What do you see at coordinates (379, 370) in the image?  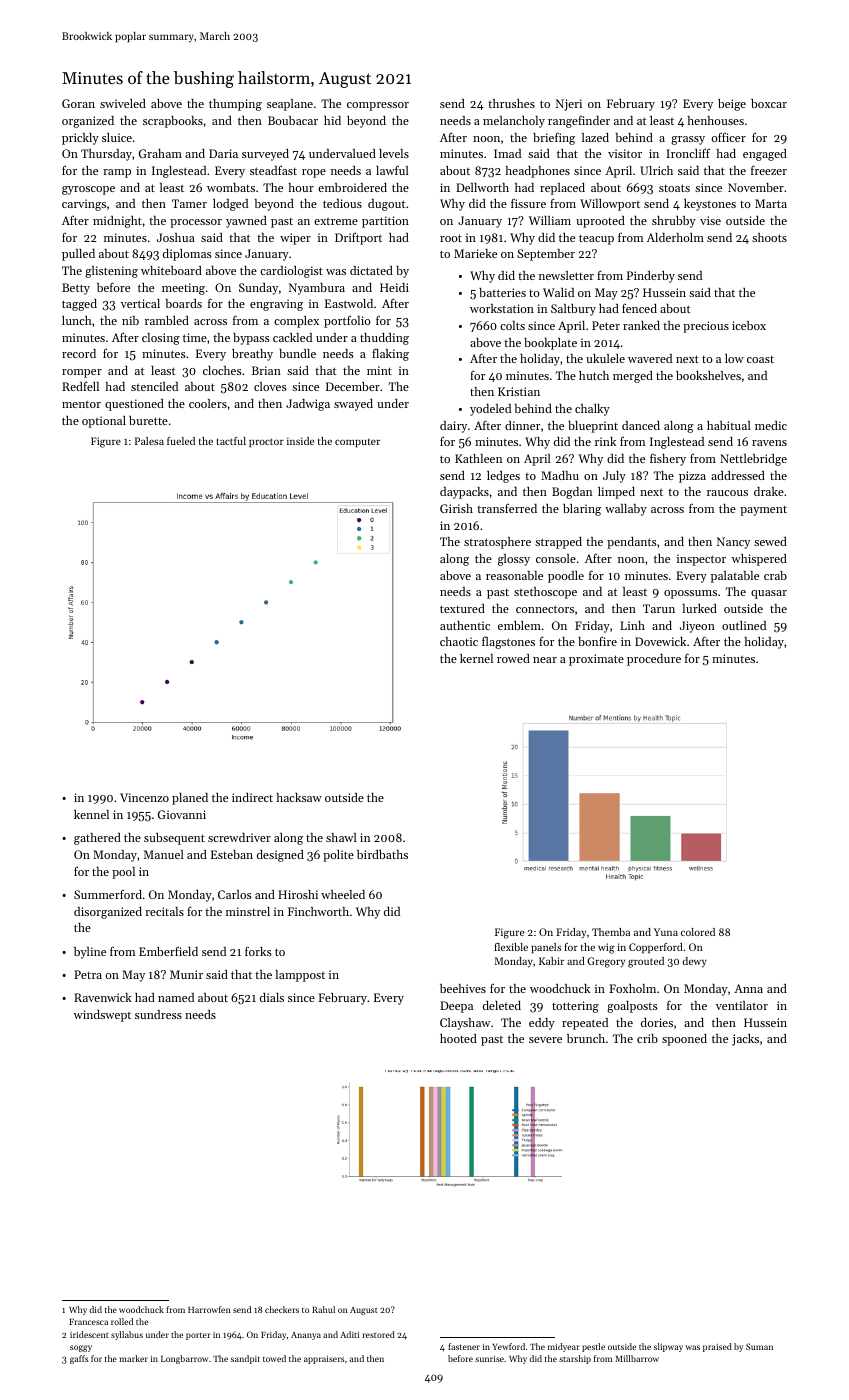 I see `mint` at bounding box center [379, 370].
